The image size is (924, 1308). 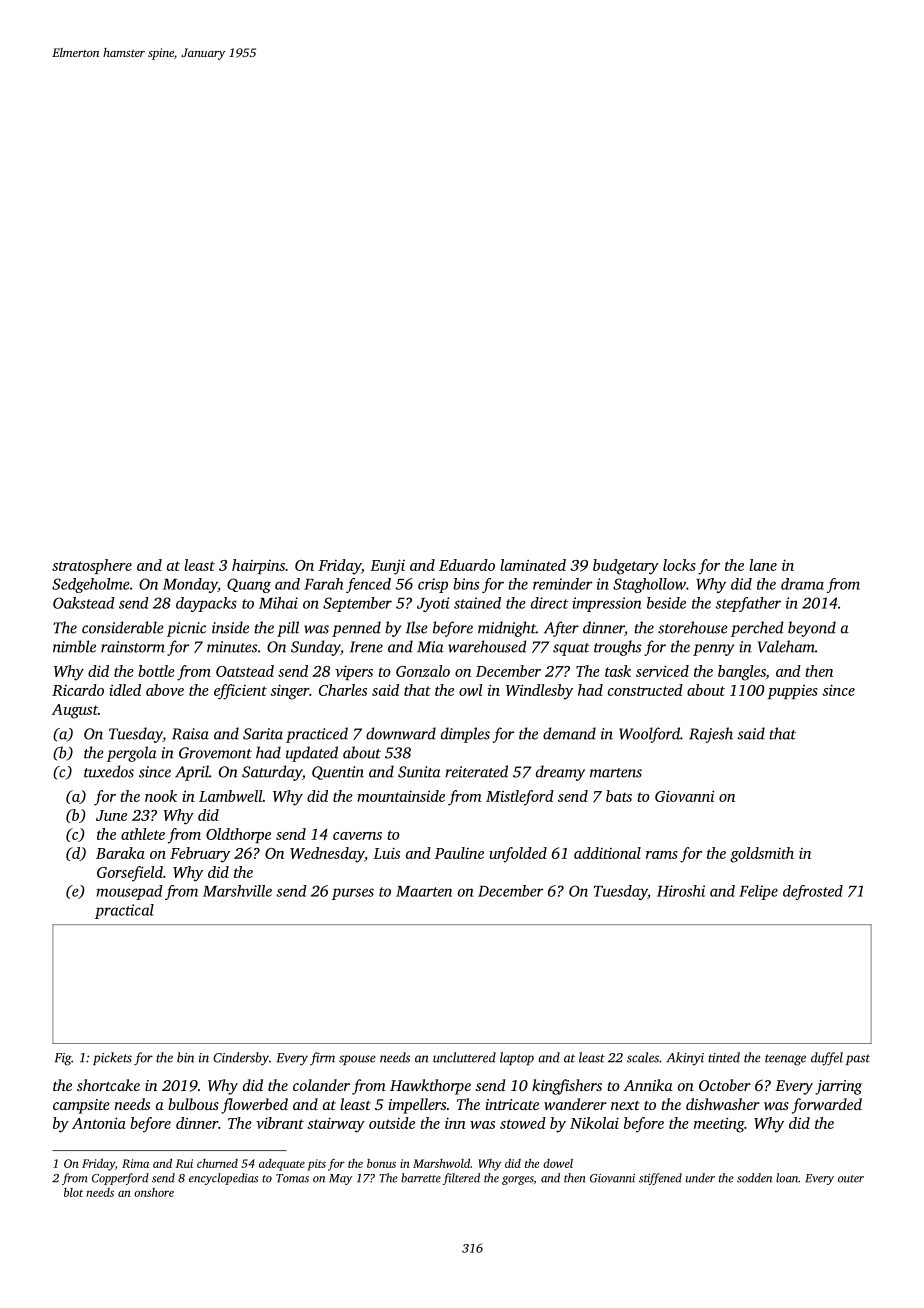 What do you see at coordinates (353, 894) in the image?
I see `purses` at bounding box center [353, 894].
